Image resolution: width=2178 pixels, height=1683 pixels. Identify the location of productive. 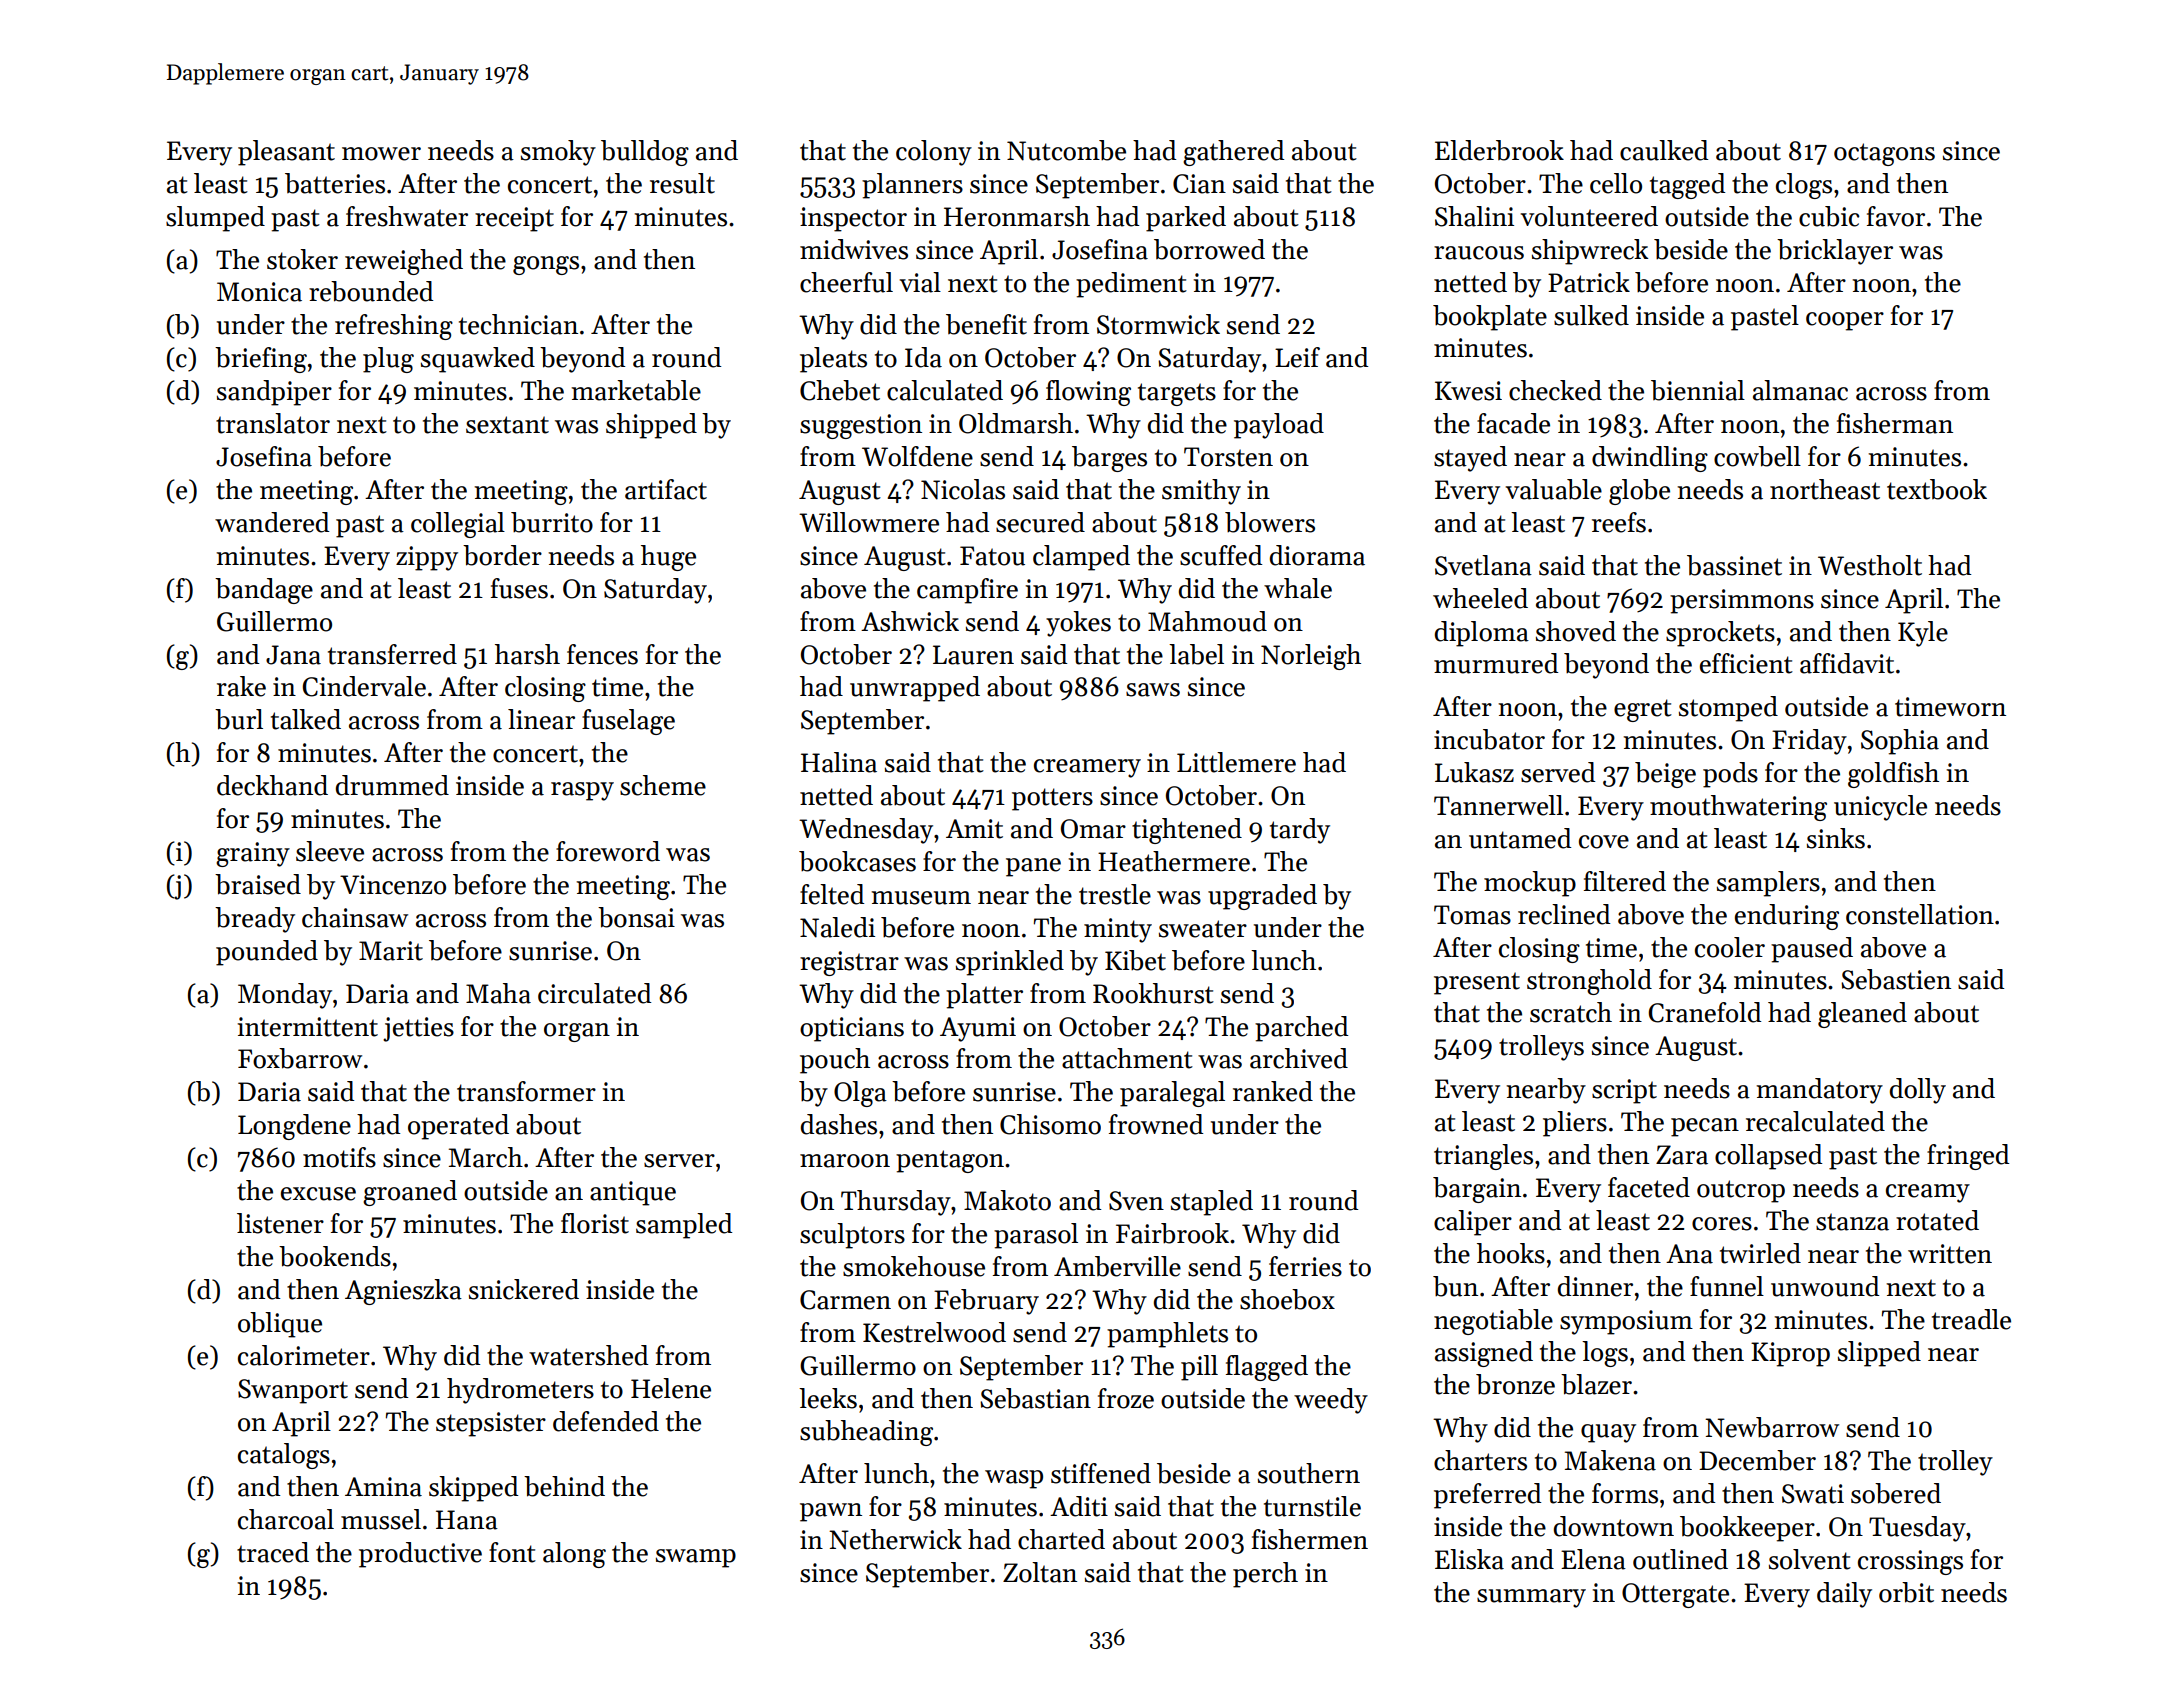
(420, 1555).
